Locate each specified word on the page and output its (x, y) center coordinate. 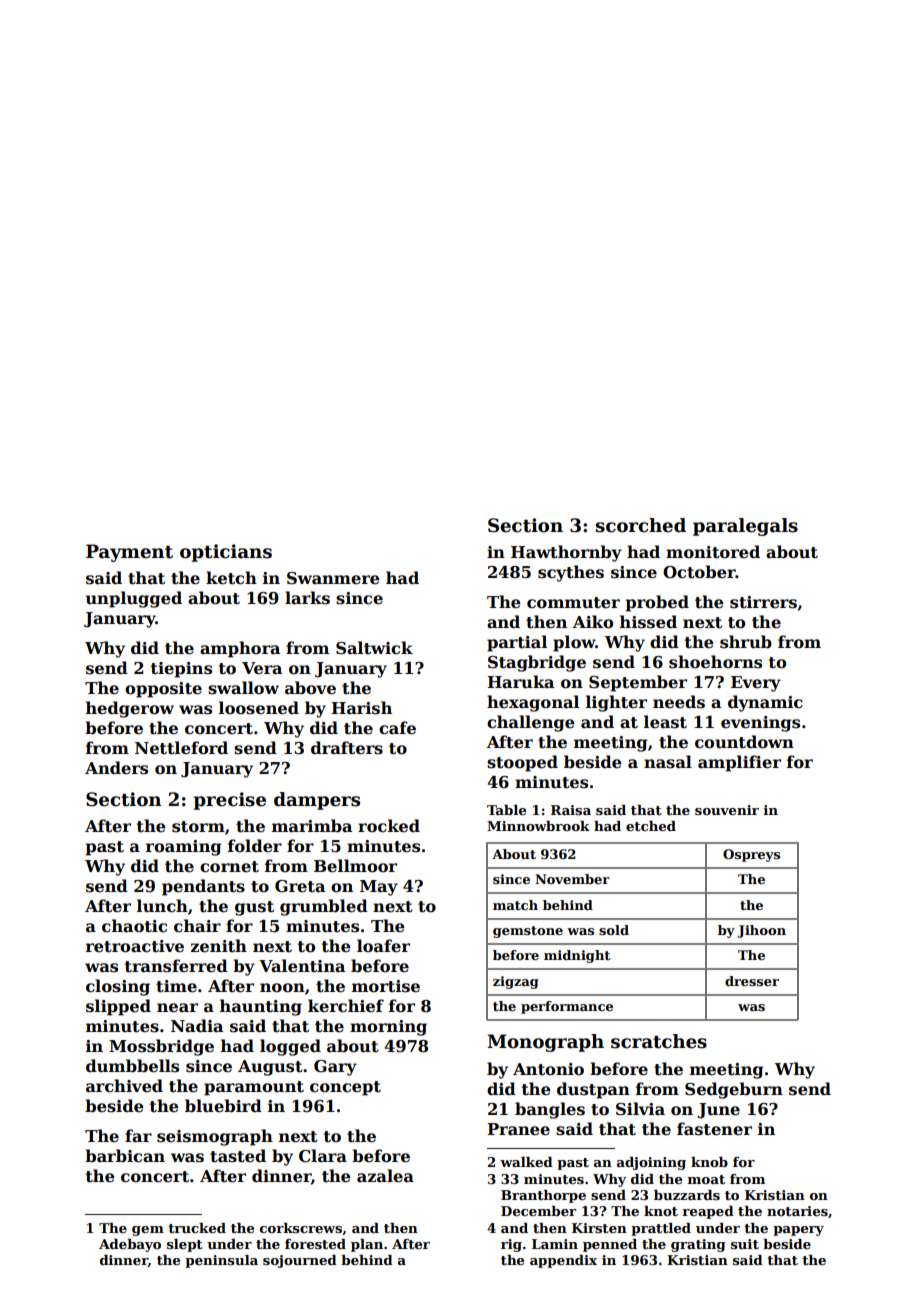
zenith (219, 946)
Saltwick (374, 648)
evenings (760, 724)
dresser (752, 981)
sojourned (300, 1261)
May (379, 888)
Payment (129, 553)
